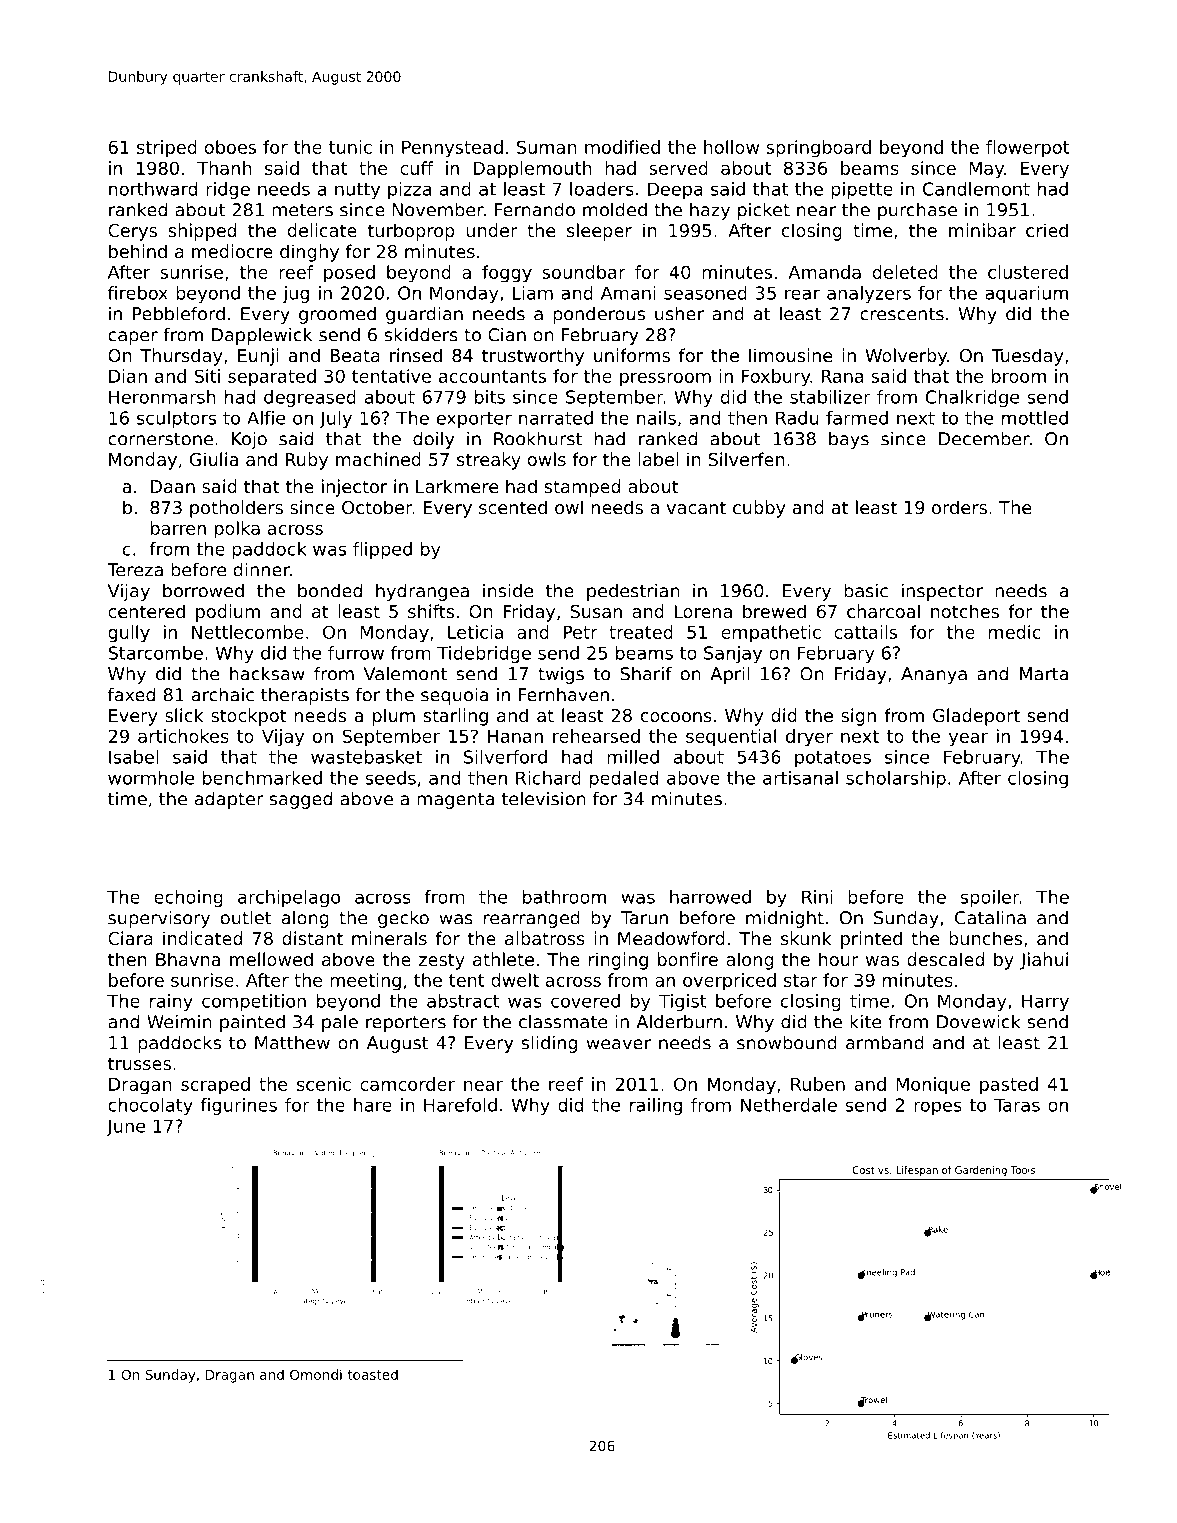  I want to click on toasted, so click(372, 1374).
